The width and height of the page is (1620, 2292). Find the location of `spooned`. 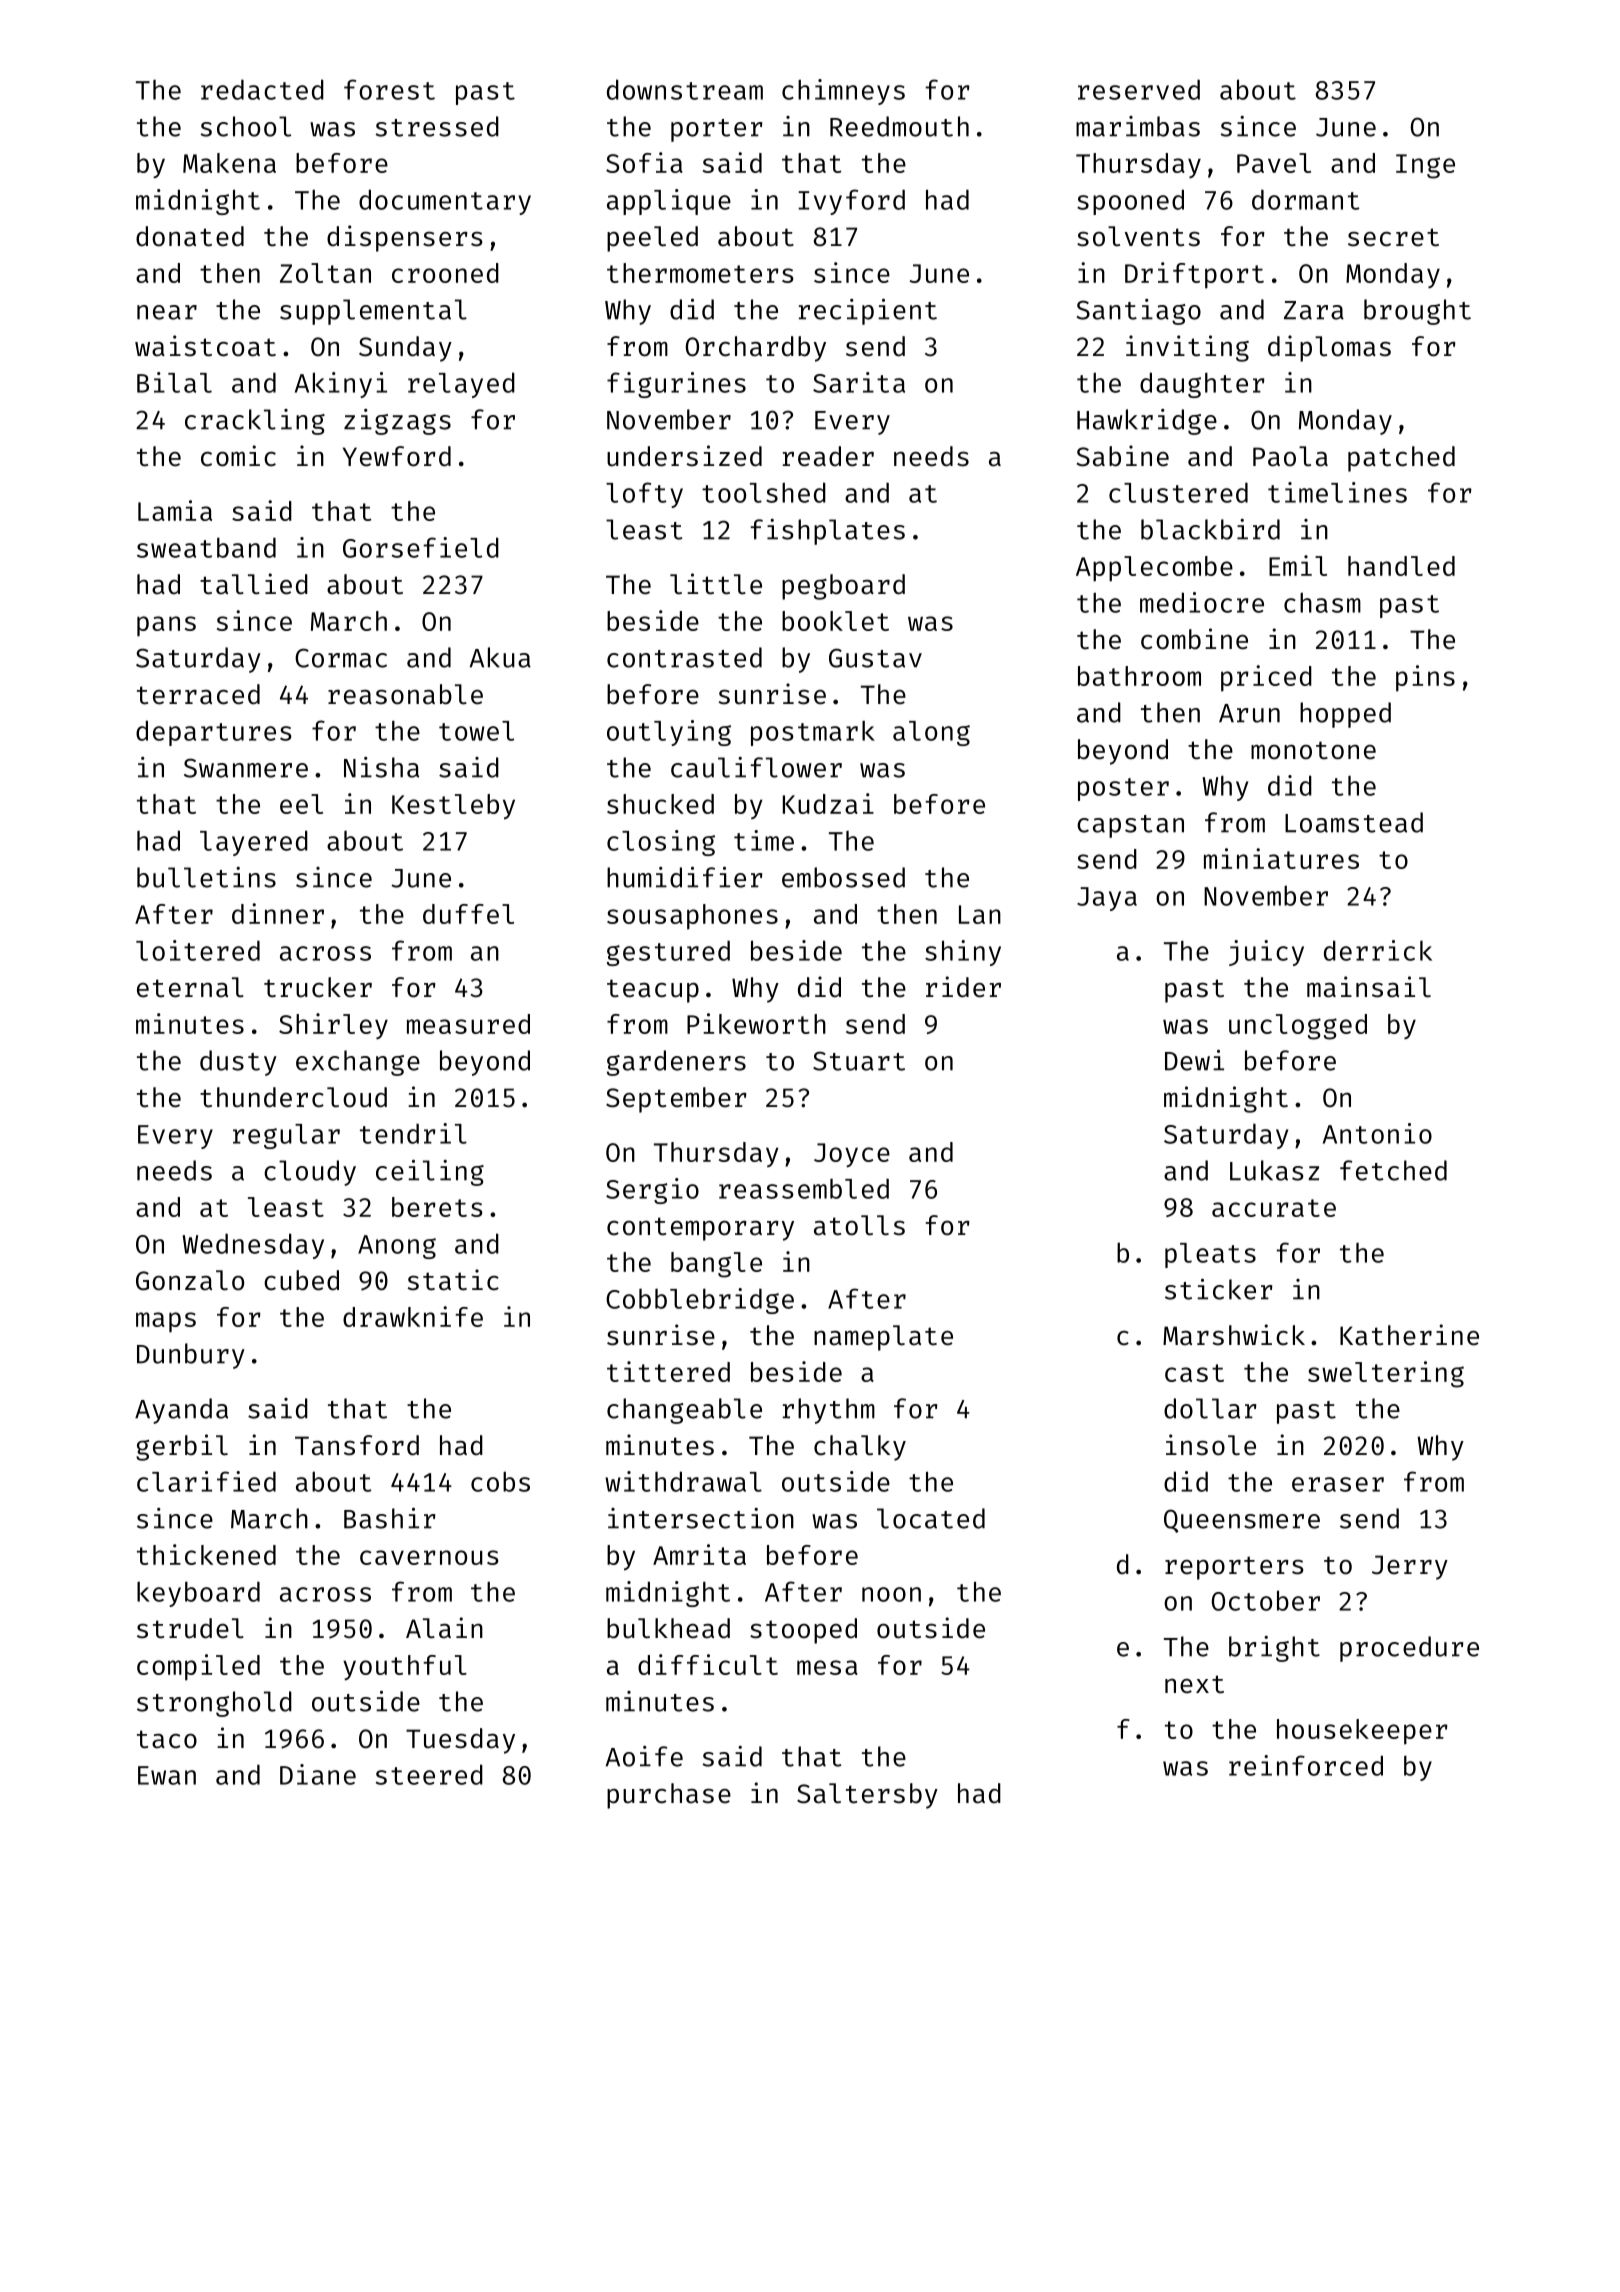

spooned is located at coordinates (1130, 202).
